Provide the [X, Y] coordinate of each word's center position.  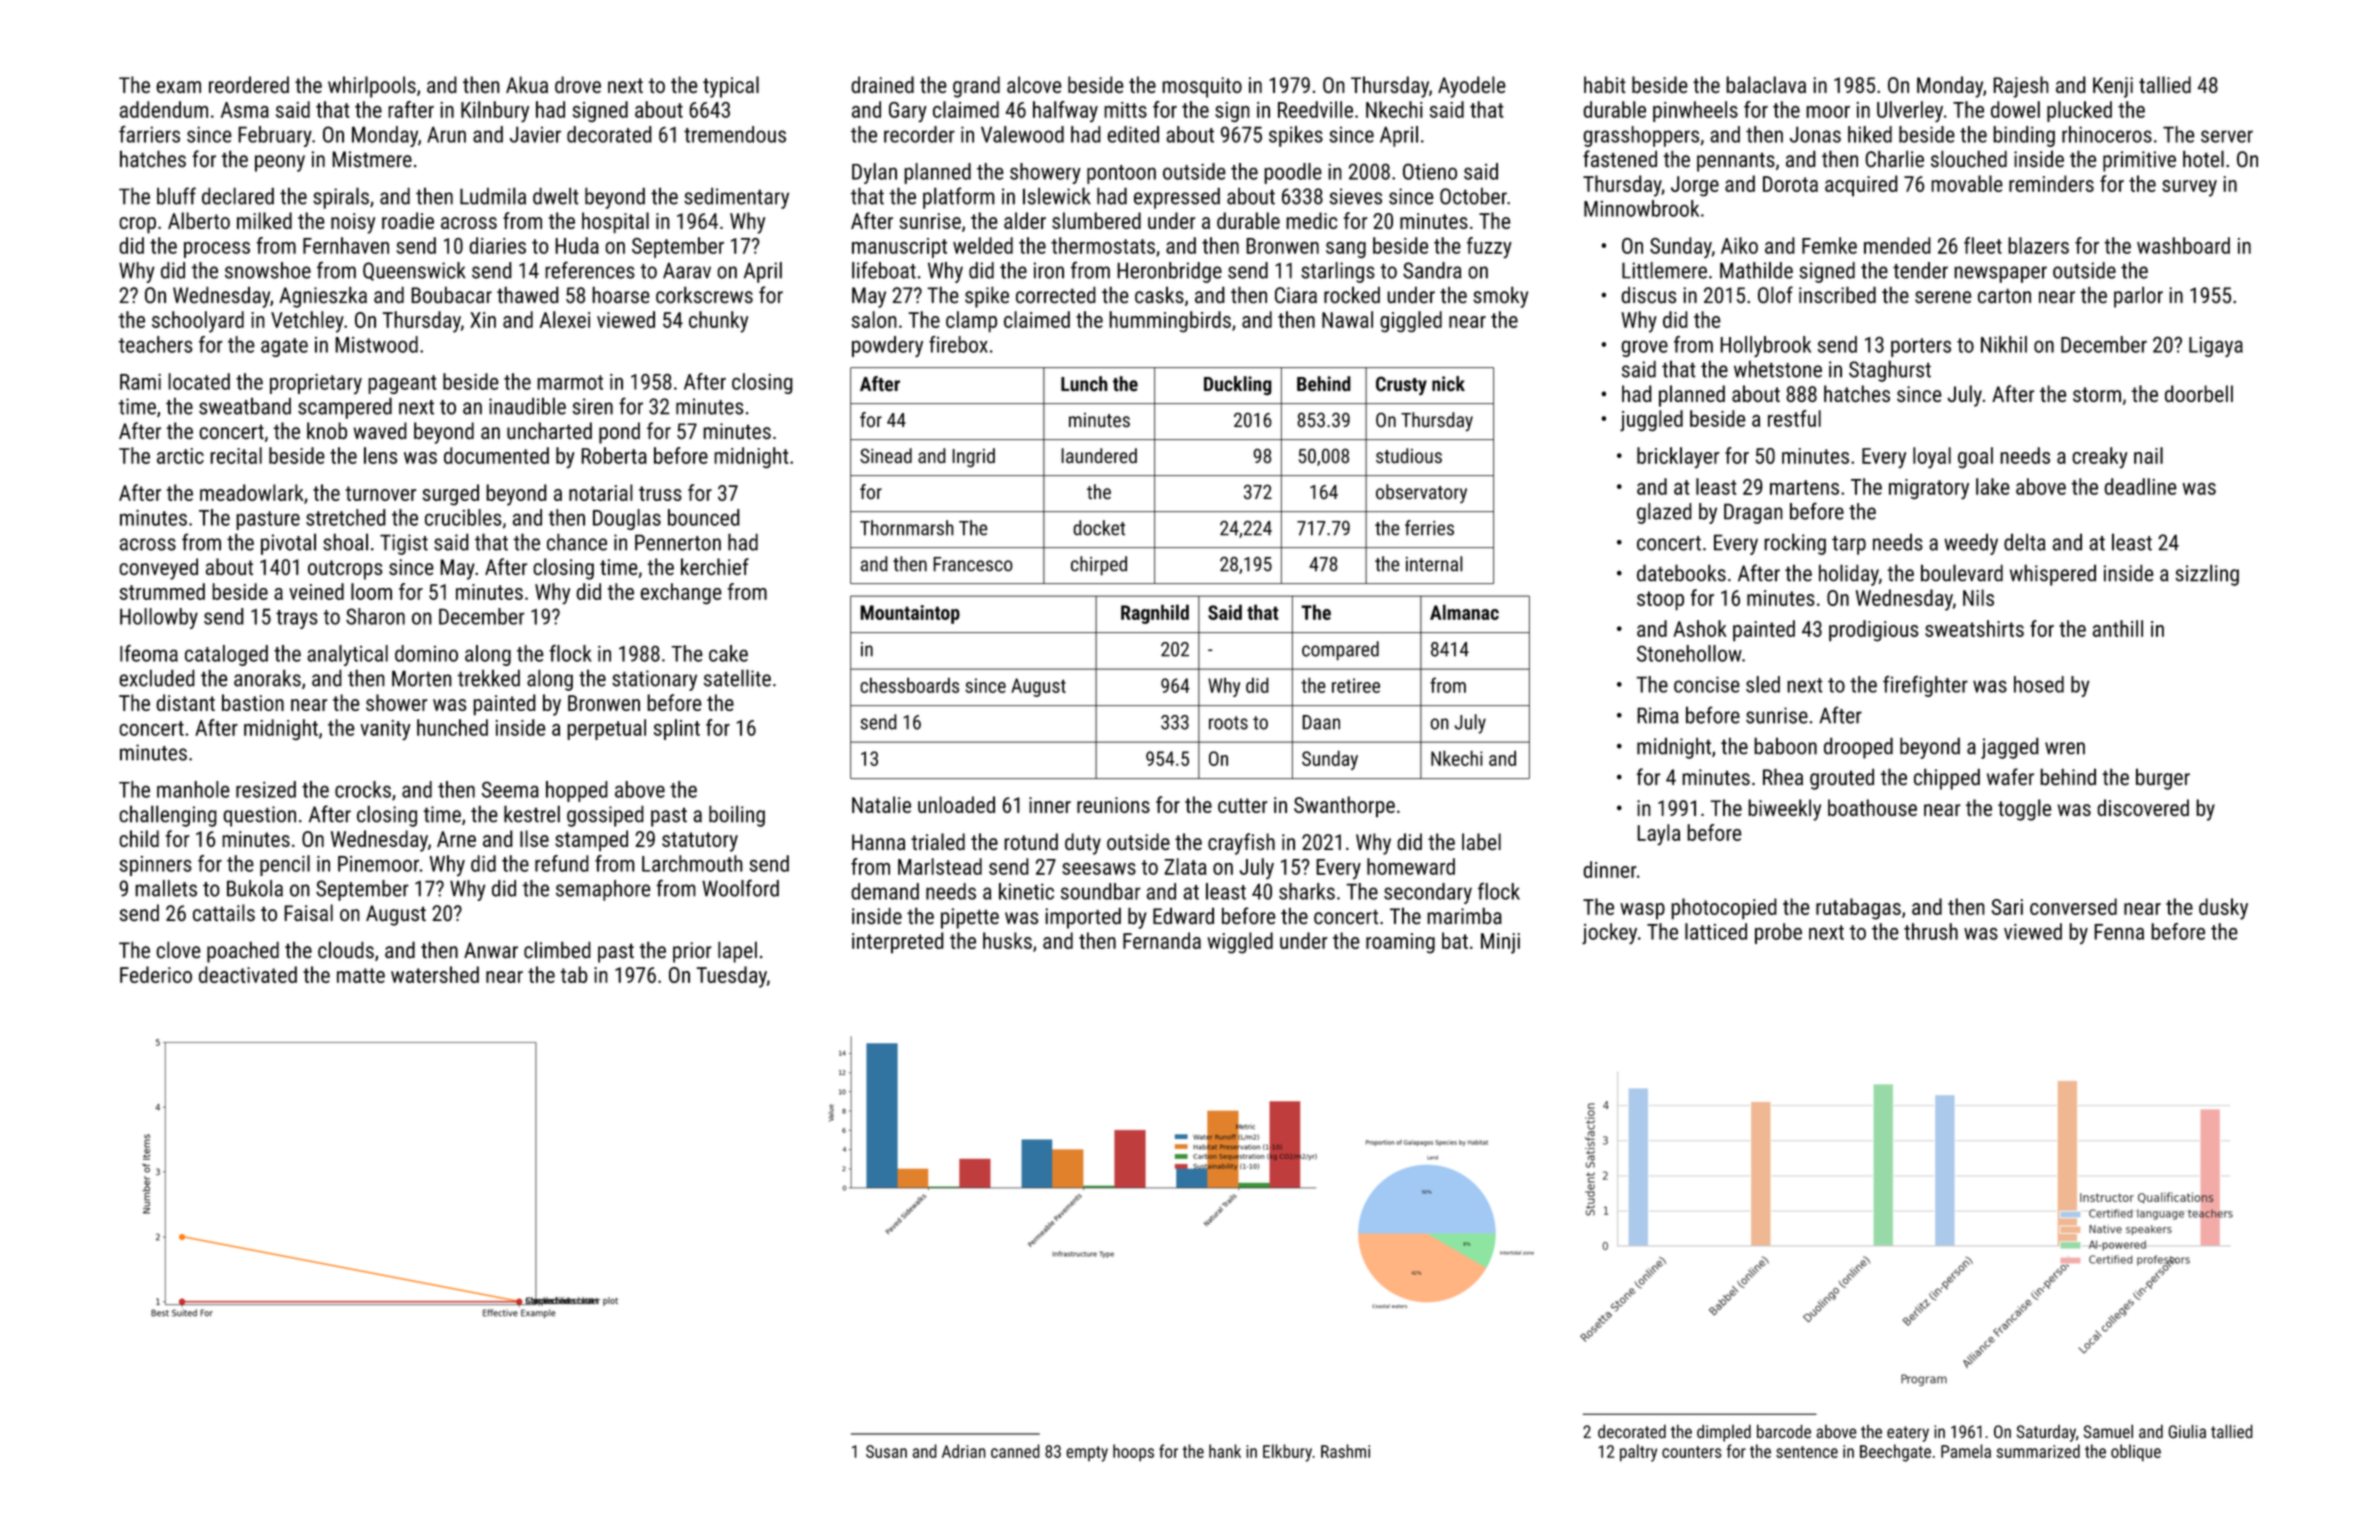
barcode [1784, 1431]
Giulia [2187, 1431]
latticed [1716, 931]
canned [1015, 1451]
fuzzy [1489, 247]
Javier [535, 134]
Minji [1500, 943]
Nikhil [2004, 344]
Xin [483, 320]
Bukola [255, 888]
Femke [1829, 245]
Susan [886, 1451]
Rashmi [1345, 1451]
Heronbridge [1169, 272]
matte [361, 975]
